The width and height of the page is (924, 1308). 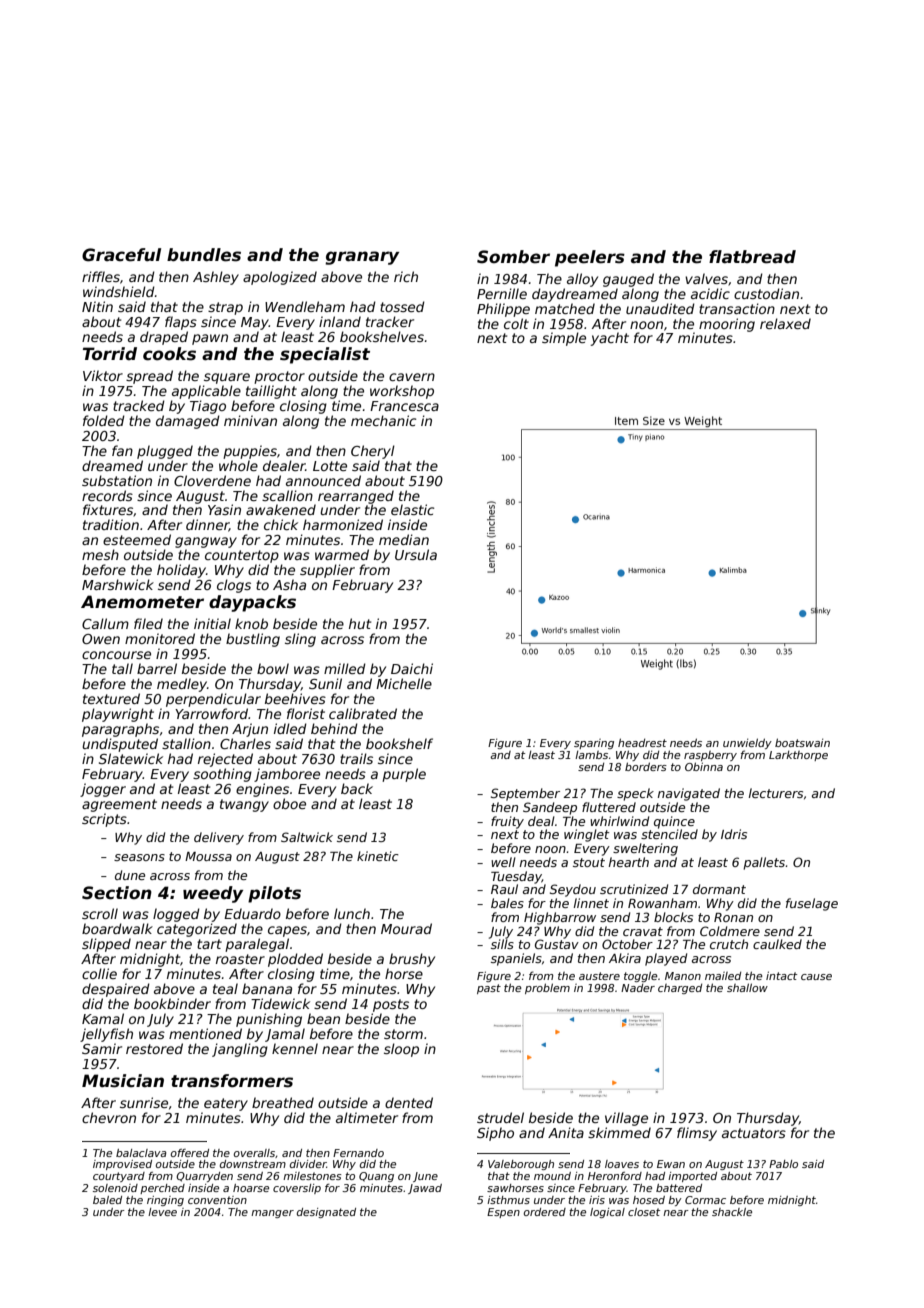 What do you see at coordinates (409, 1102) in the page?
I see `dented` at bounding box center [409, 1102].
